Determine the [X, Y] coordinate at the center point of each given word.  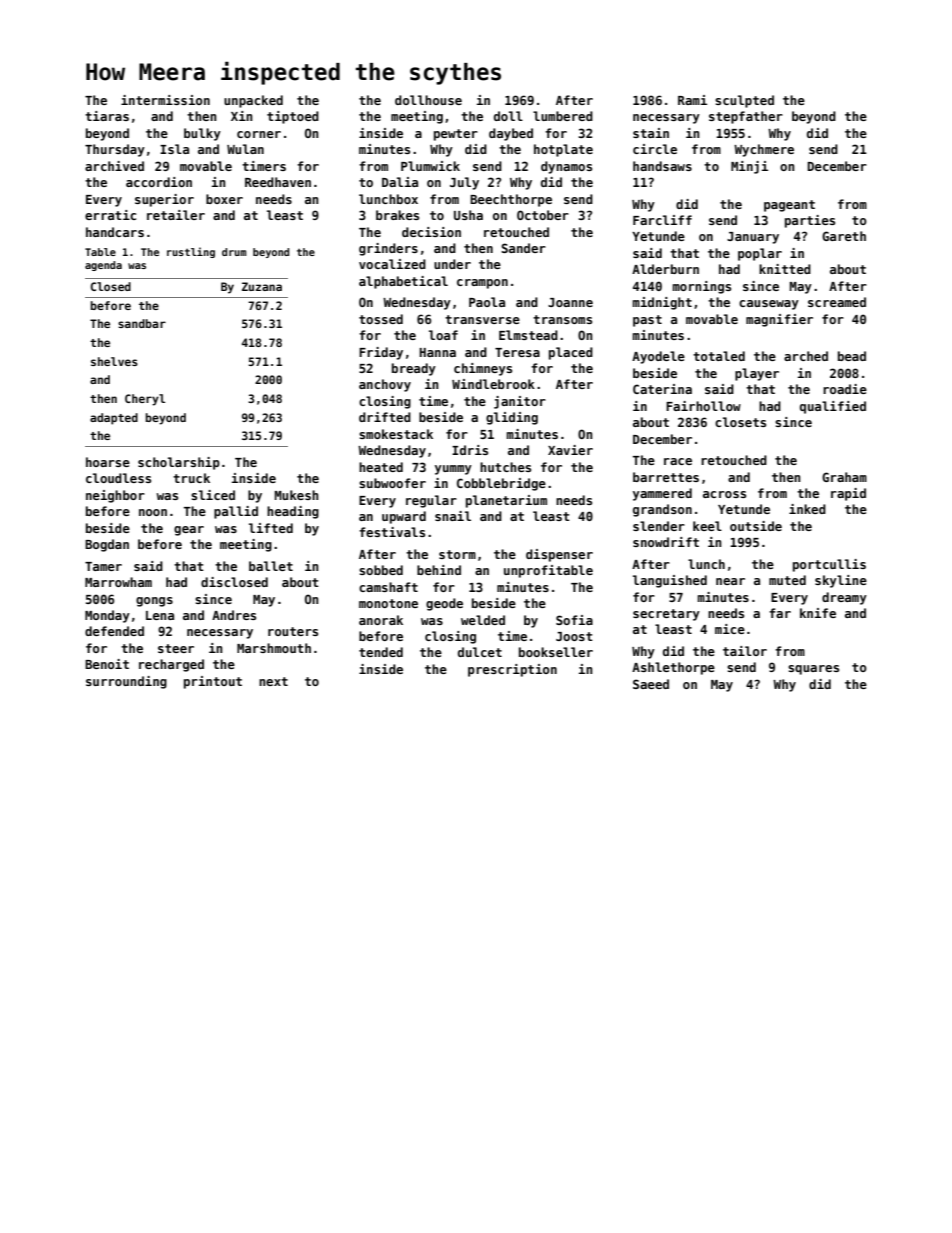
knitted [785, 269]
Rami [692, 100]
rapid [848, 494]
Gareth [844, 236]
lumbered [563, 116]
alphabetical [403, 282]
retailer [176, 215]
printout [213, 682]
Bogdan [107, 545]
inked [807, 509]
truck [191, 478]
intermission [165, 100]
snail [453, 516]
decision [431, 232]
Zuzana [262, 286]
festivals [392, 532]
